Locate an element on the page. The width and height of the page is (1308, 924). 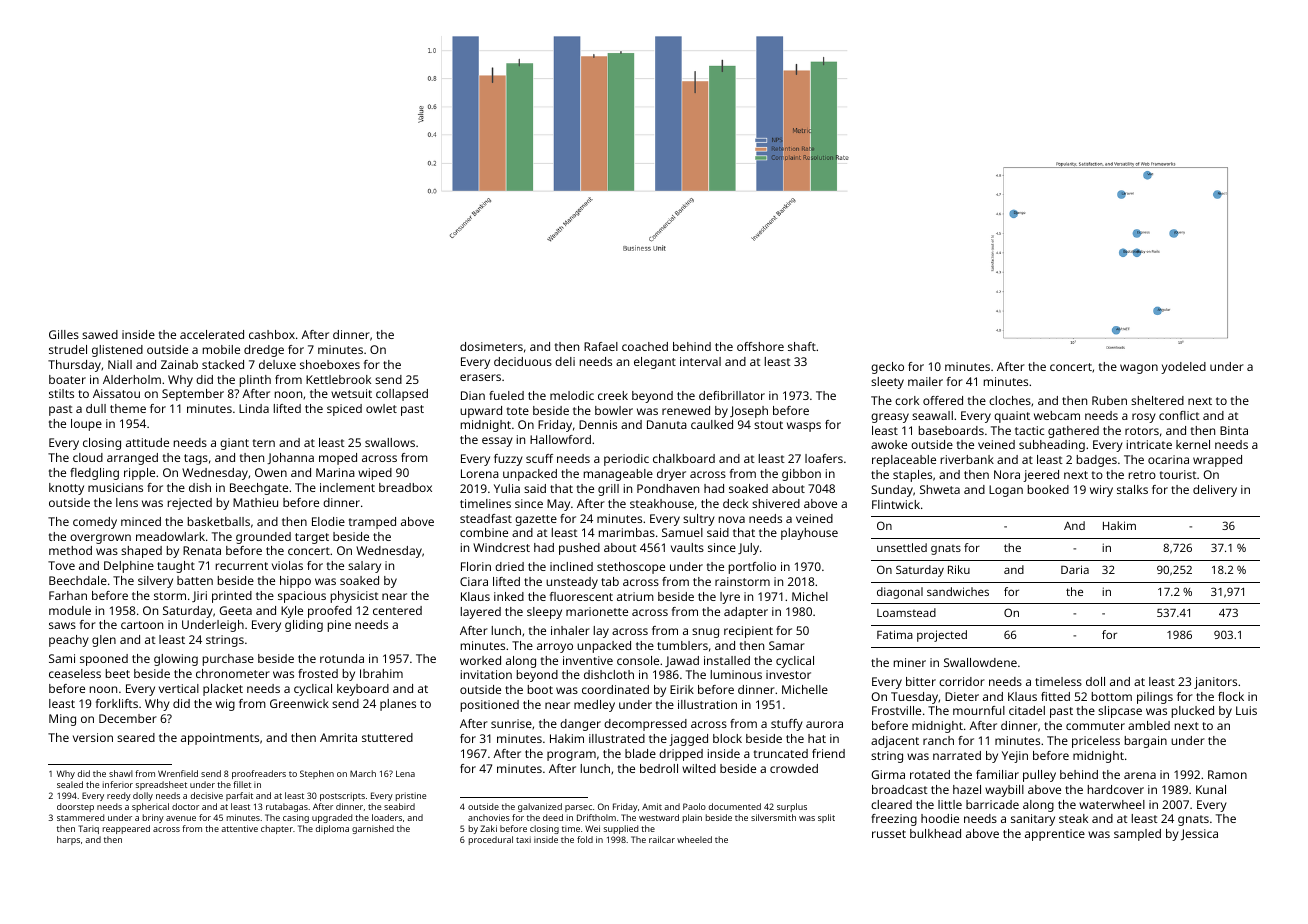
intricate is located at coordinates (1149, 444).
